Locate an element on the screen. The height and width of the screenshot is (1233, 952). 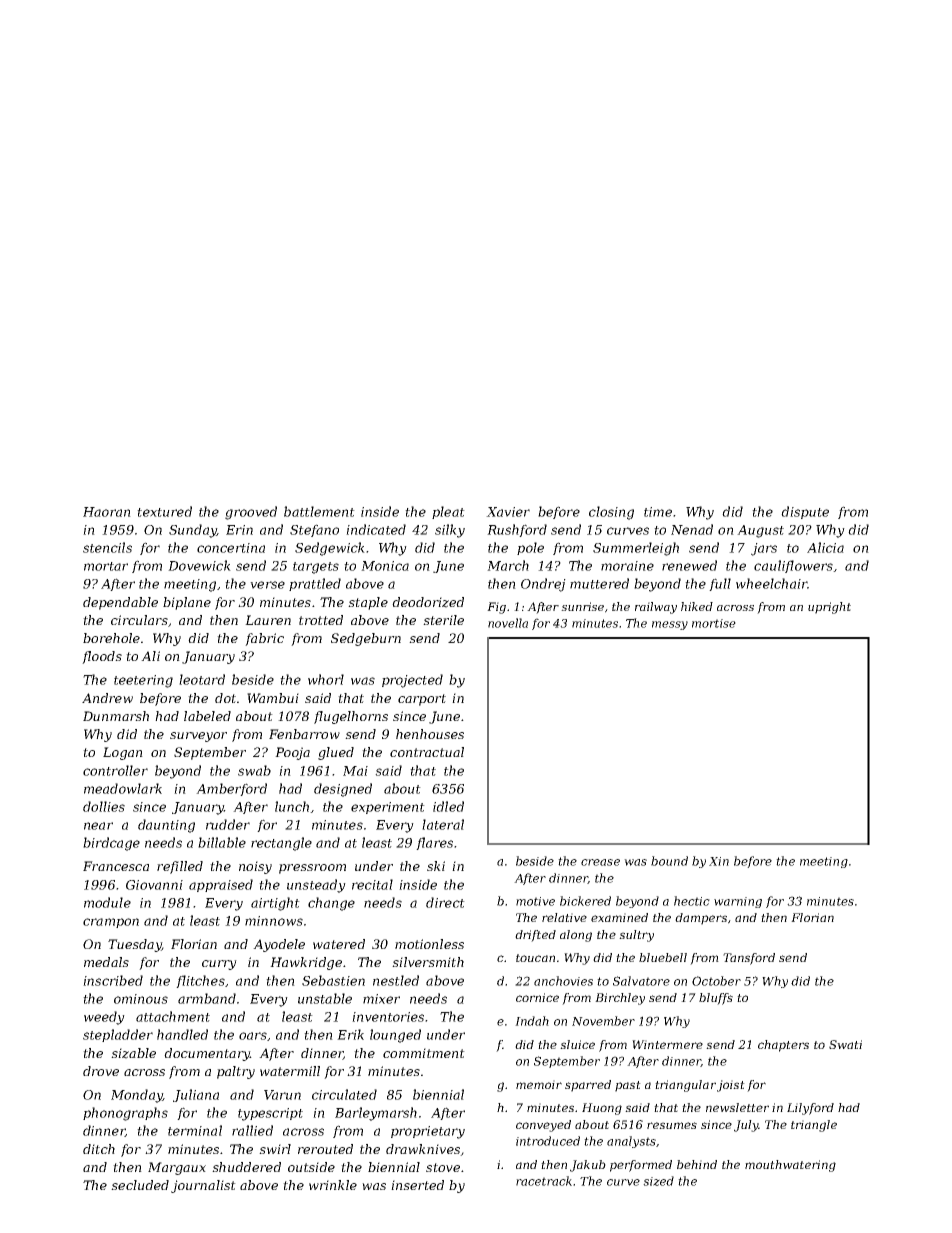
Monday is located at coordinates (137, 1096).
